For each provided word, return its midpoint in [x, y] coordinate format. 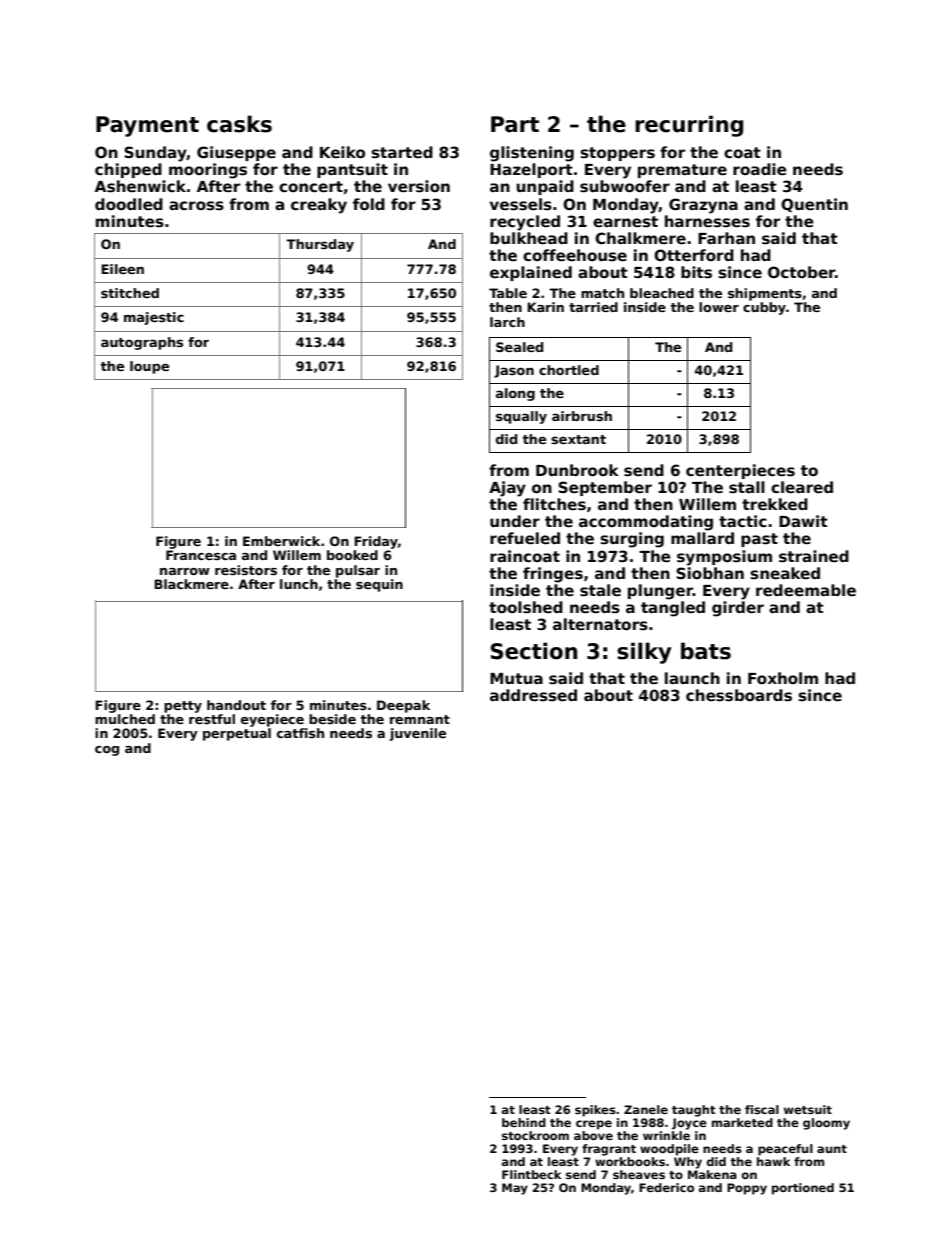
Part [515, 124]
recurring [689, 126]
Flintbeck [531, 1174]
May [515, 1189]
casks [239, 124]
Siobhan [710, 573]
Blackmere [191, 584]
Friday [376, 542]
